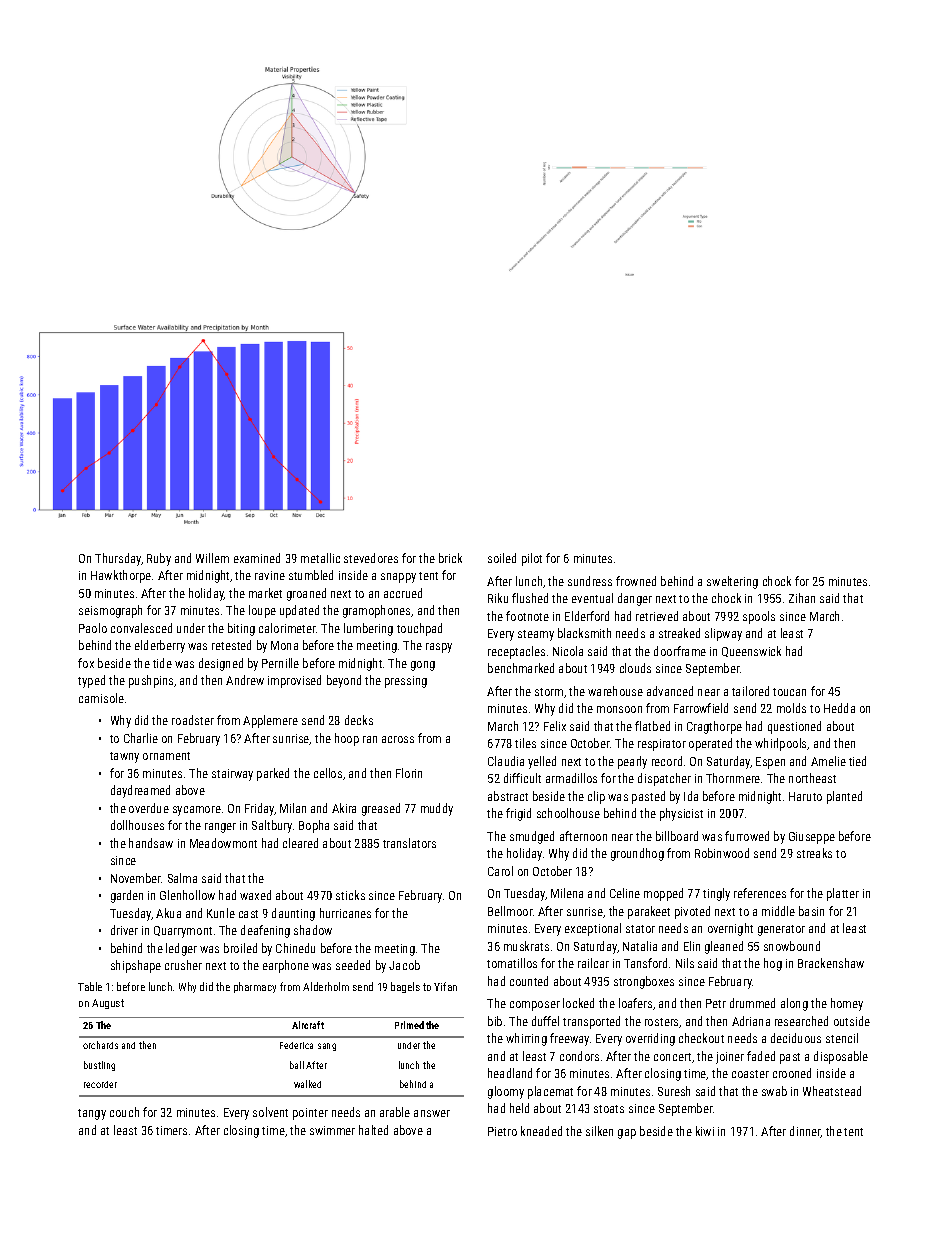 The height and width of the screenshot is (1233, 952). Describe the element at coordinates (437, 809) in the screenshot. I see `muddy` at that location.
